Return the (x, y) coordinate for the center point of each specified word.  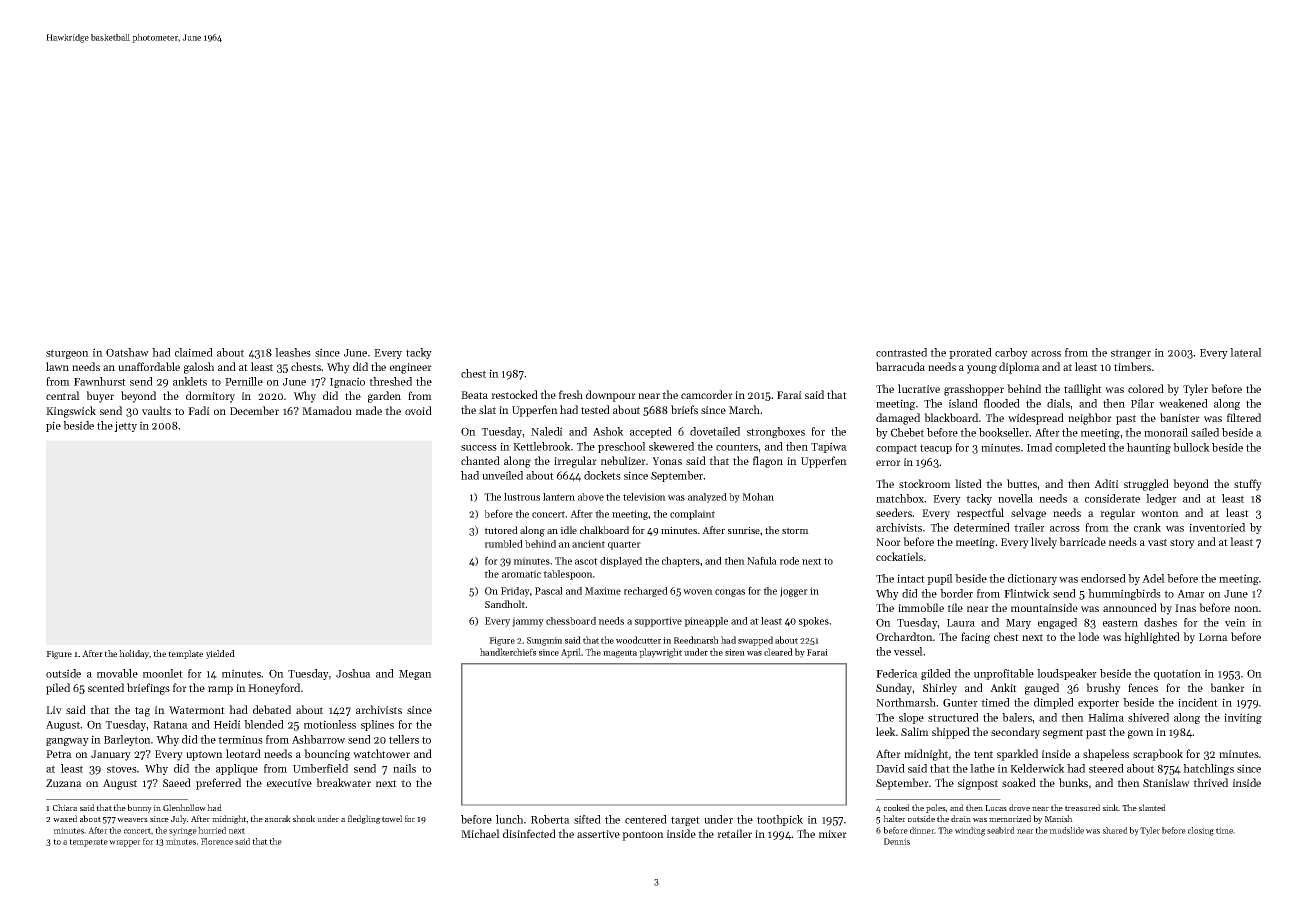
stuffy (1248, 485)
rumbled (504, 544)
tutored (501, 530)
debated (272, 709)
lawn (57, 366)
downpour (611, 396)
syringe (183, 831)
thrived (1210, 782)
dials (1058, 403)
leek (886, 731)
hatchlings (1208, 769)
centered (646, 819)
